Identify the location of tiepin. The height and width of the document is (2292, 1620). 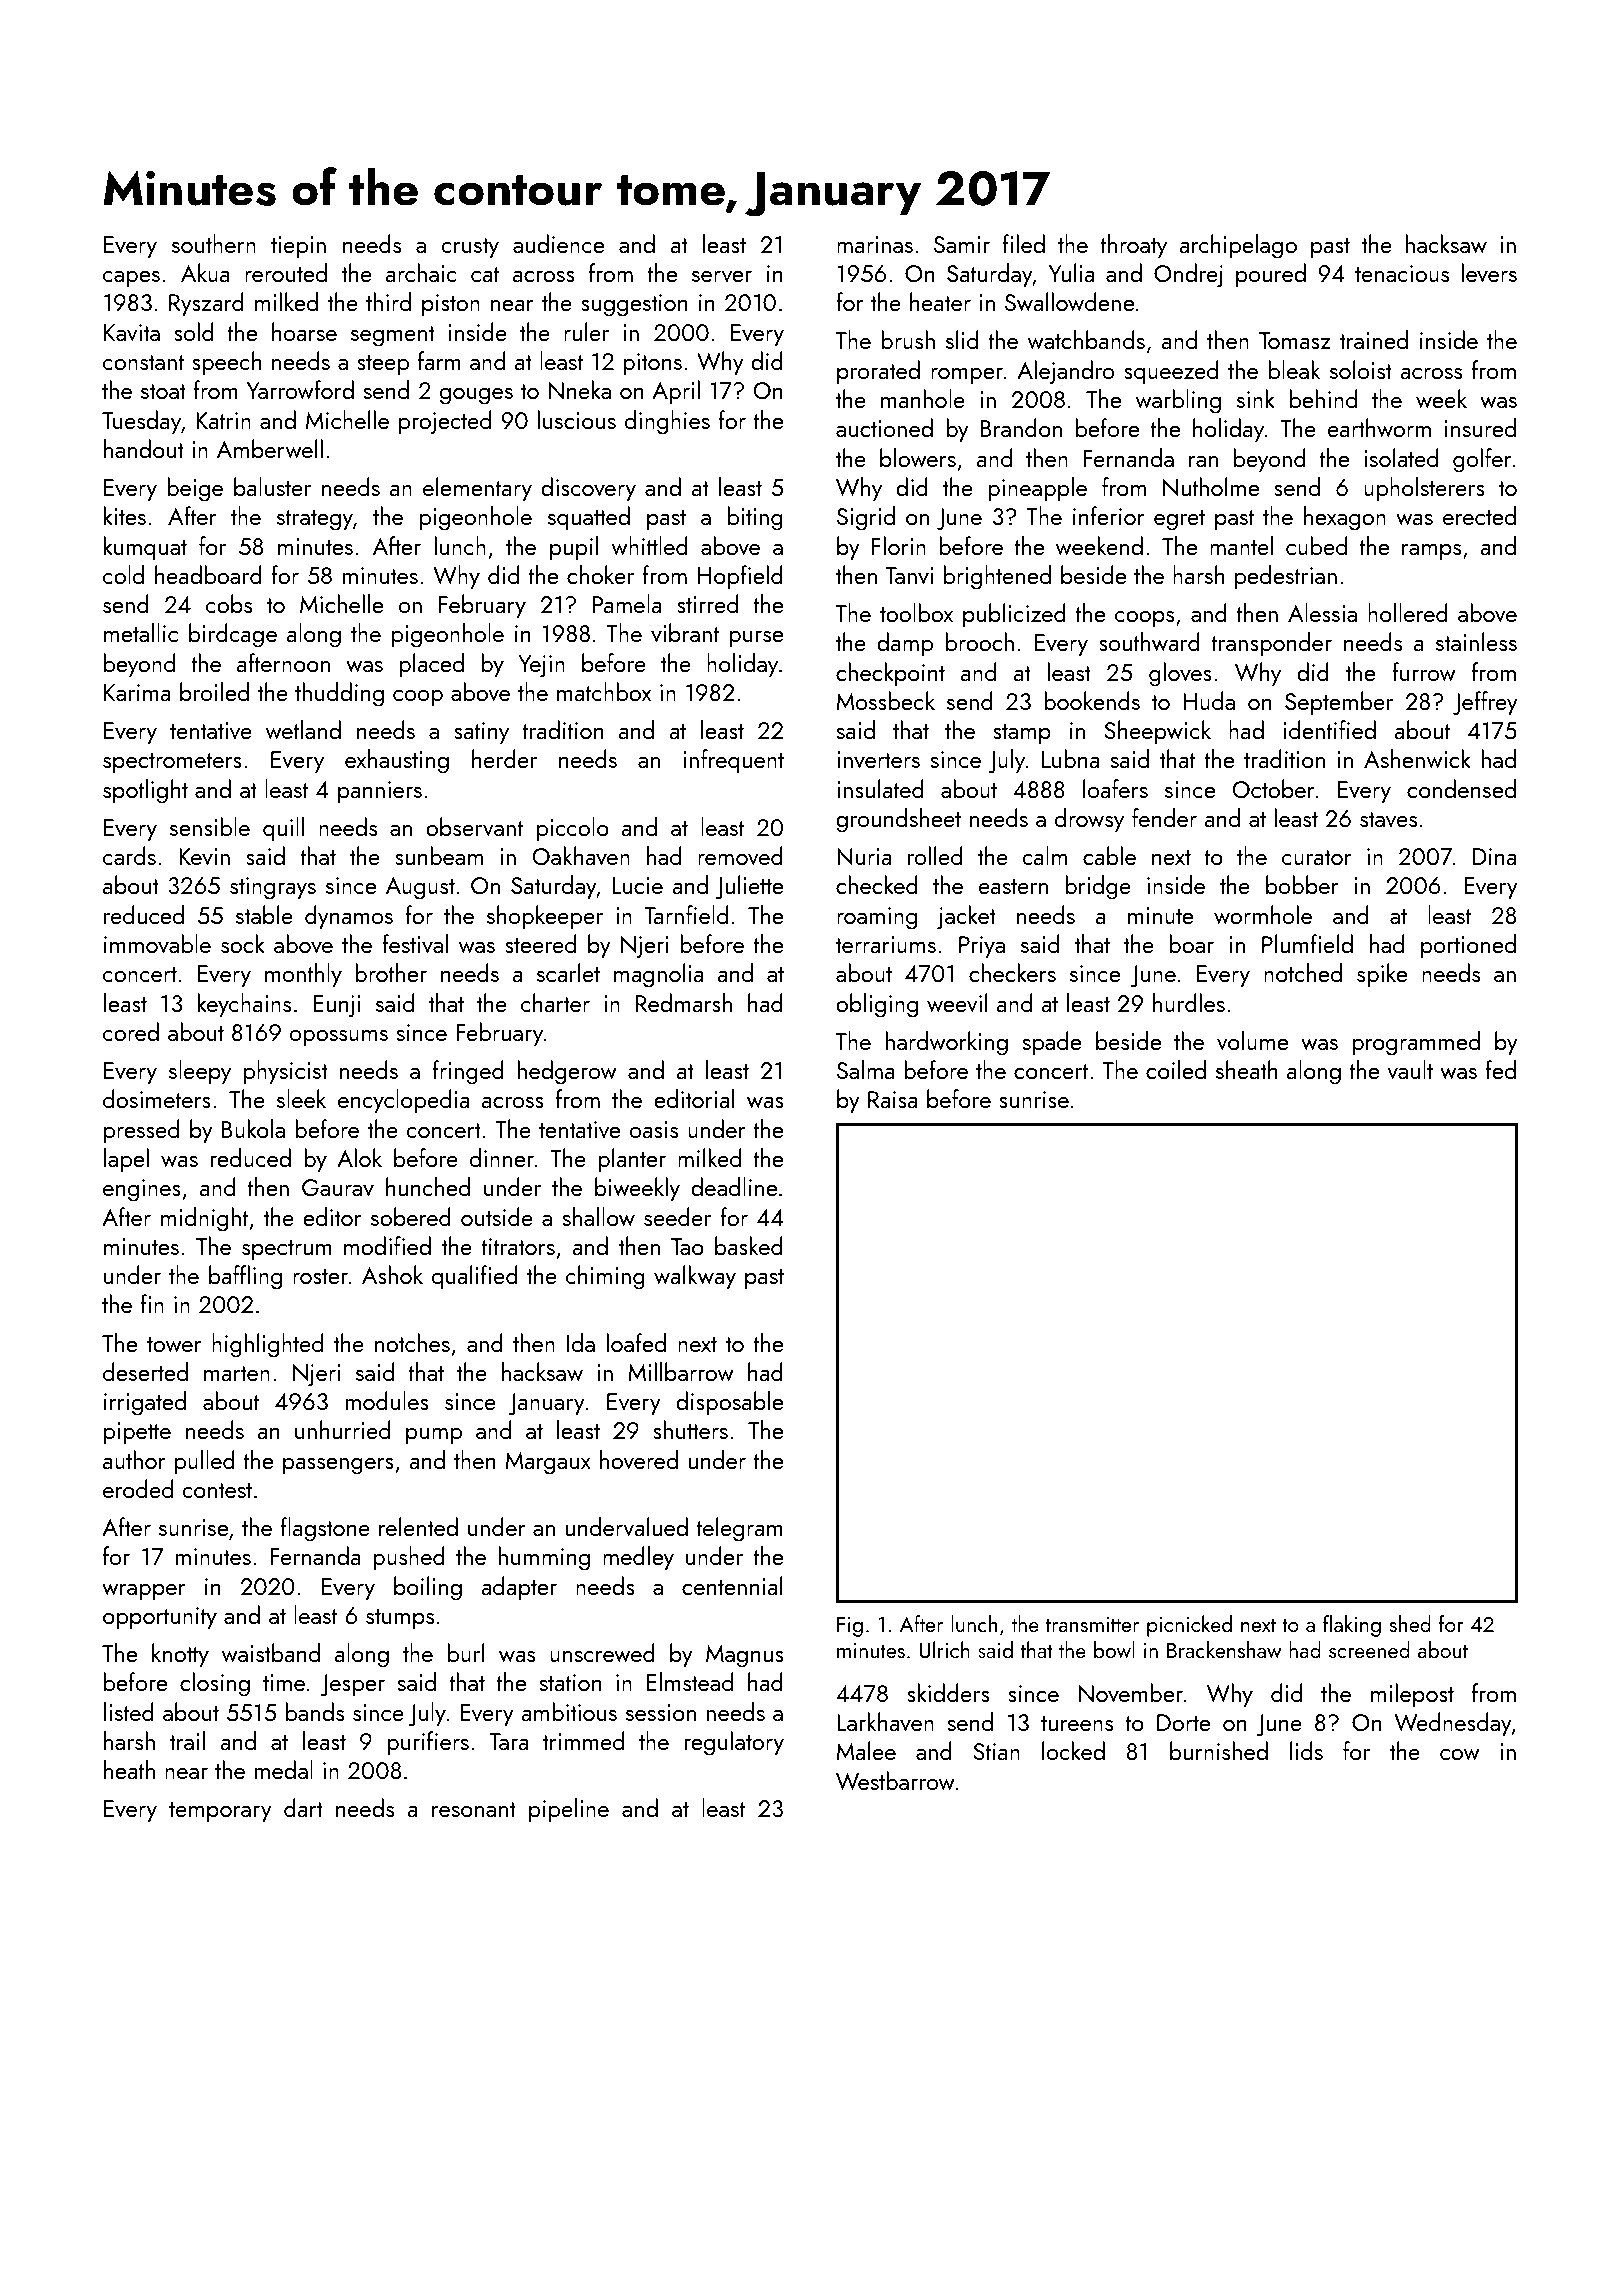
(298, 247).
